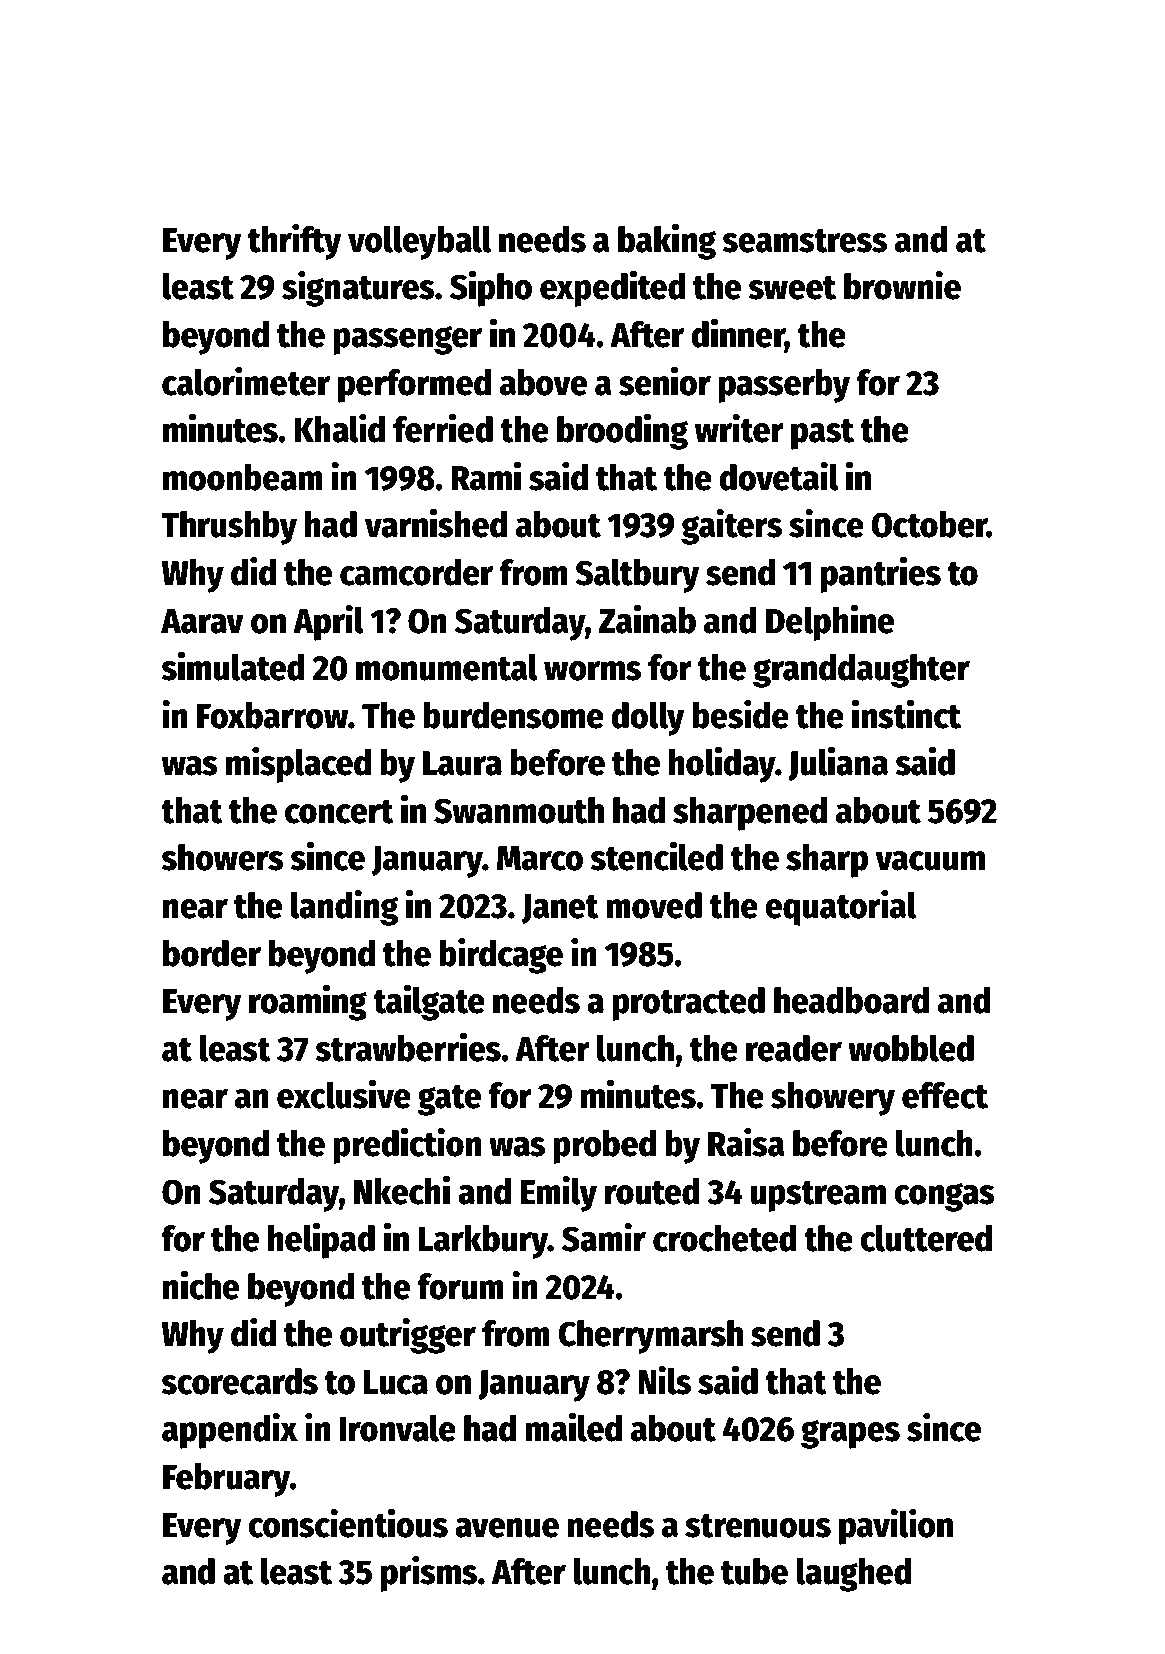 The image size is (1165, 1654). What do you see at coordinates (838, 764) in the screenshot?
I see `Juliana` at bounding box center [838, 764].
